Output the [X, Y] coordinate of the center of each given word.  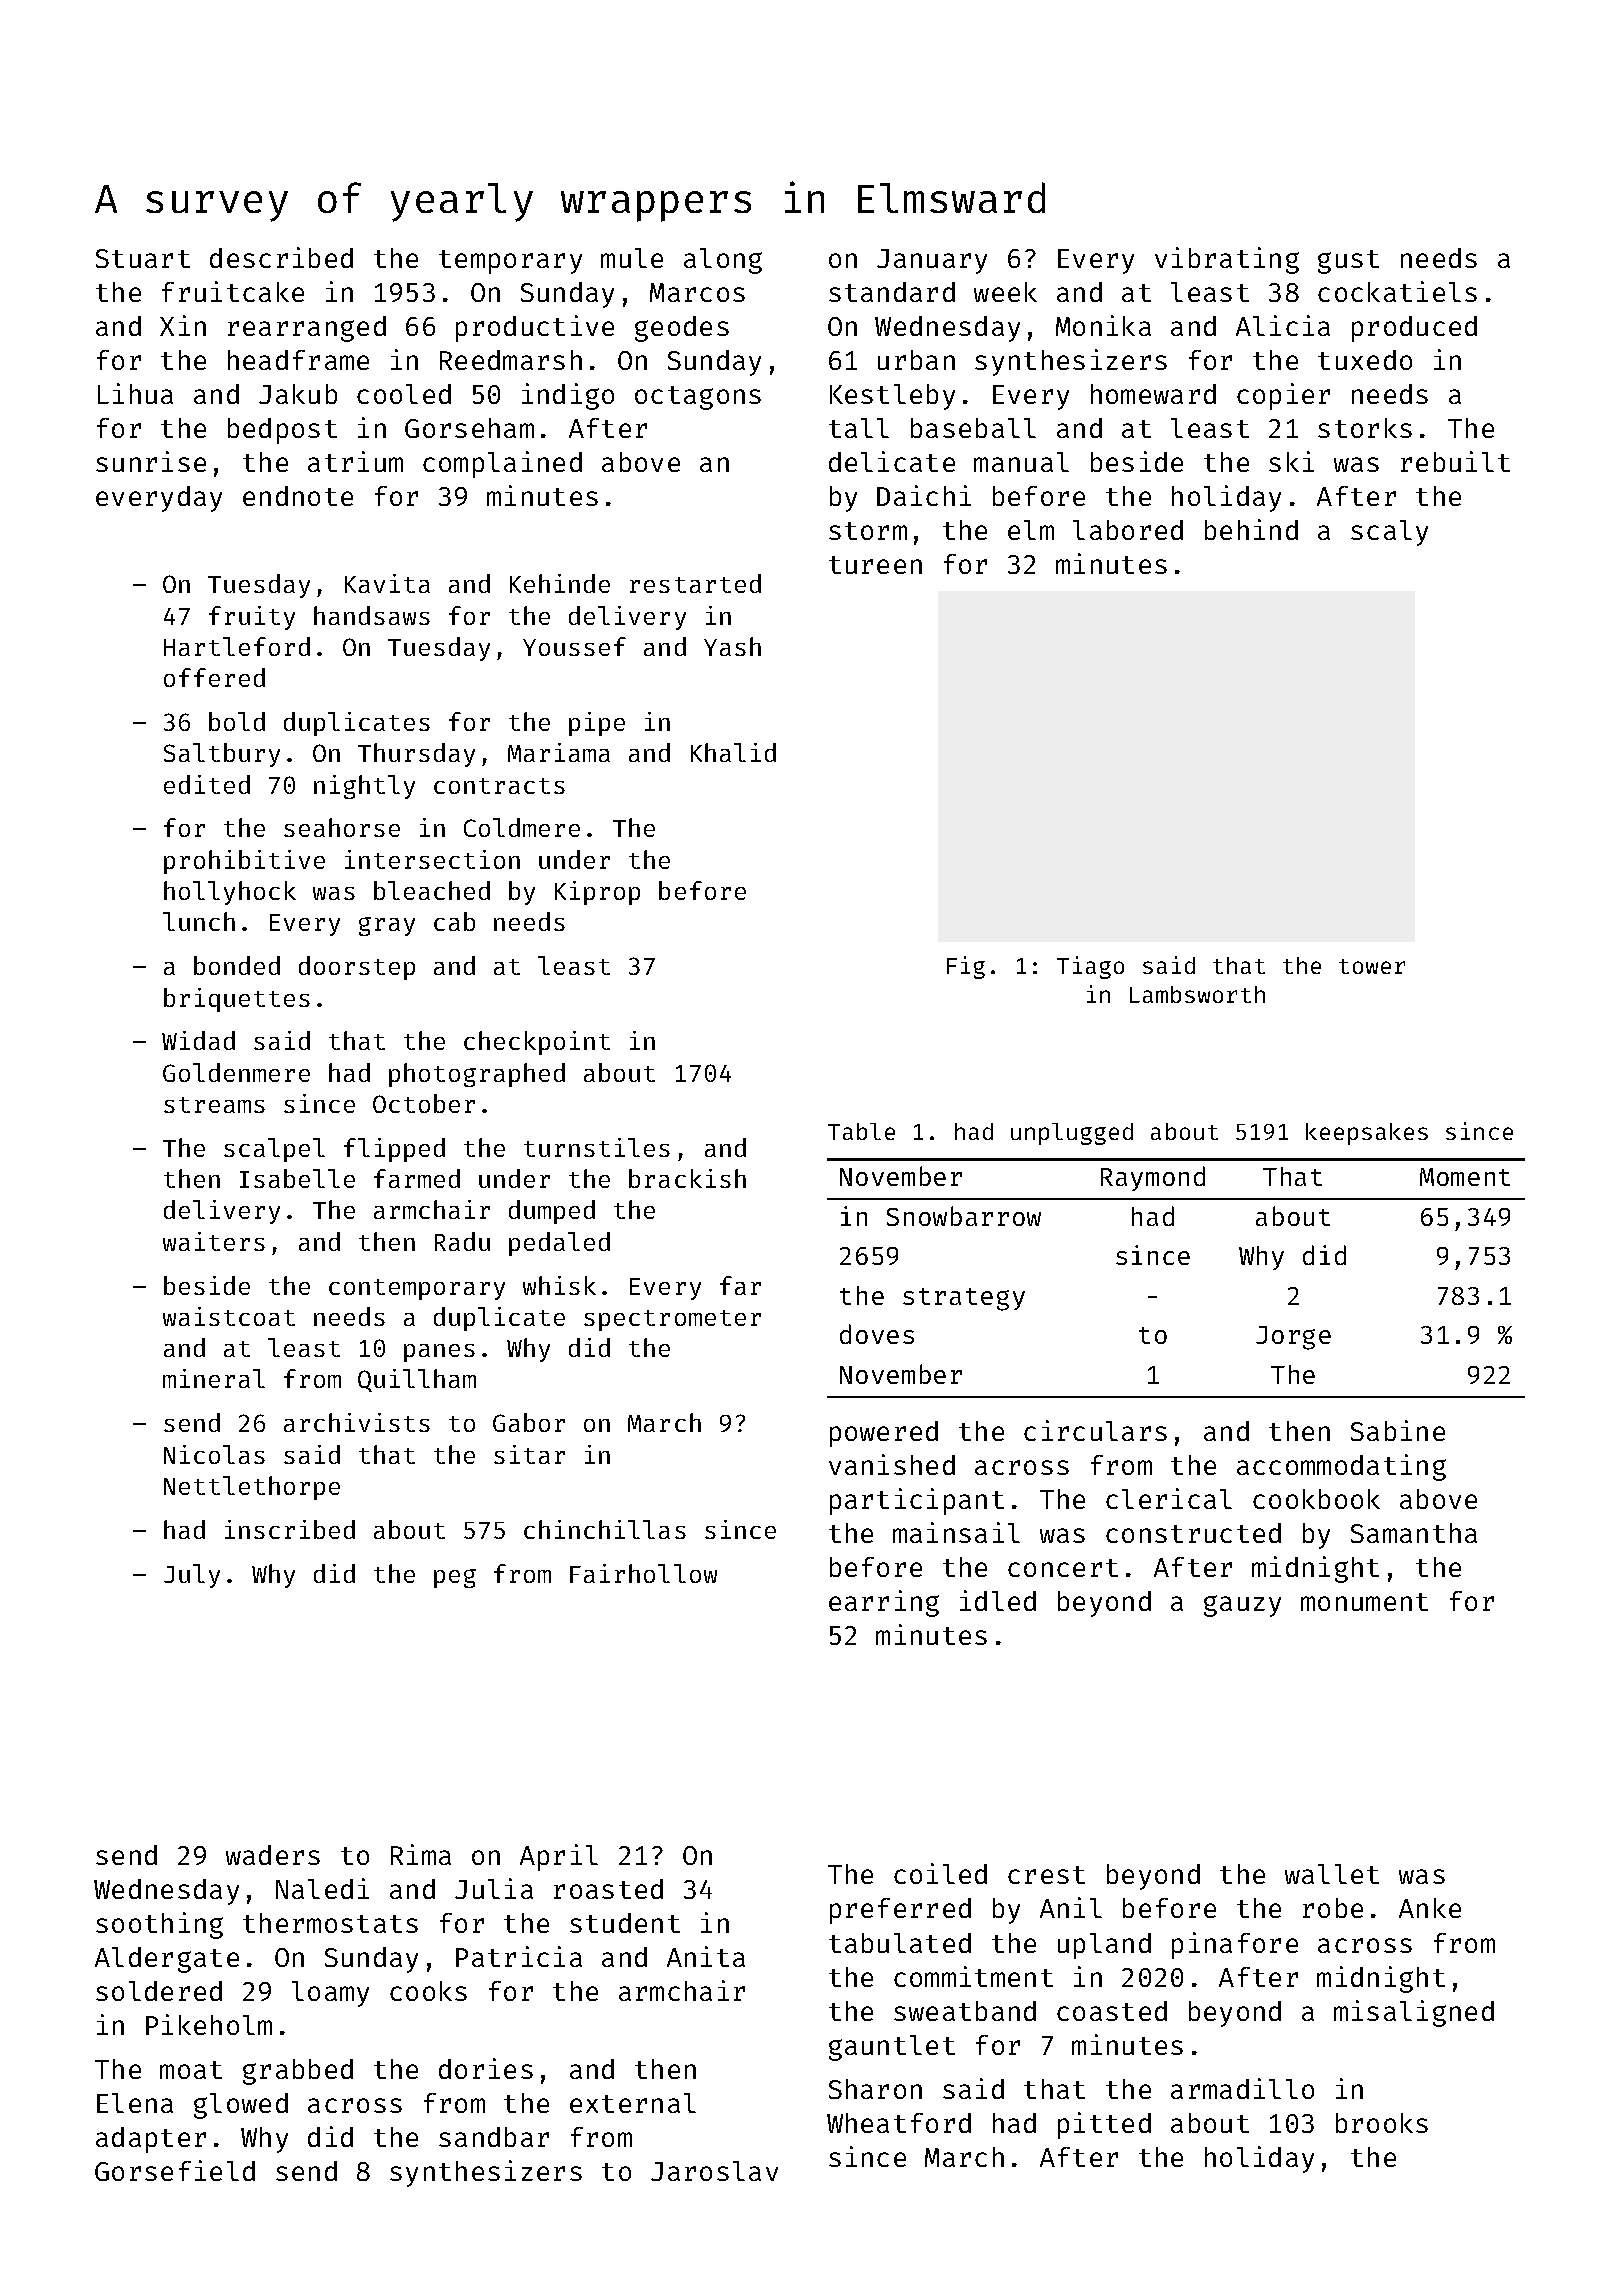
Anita [706, 1956]
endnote [298, 496]
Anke [1430, 1908]
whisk [559, 1285]
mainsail [956, 1532]
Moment [1465, 1177]
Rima [421, 1854]
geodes [682, 329]
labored [1128, 530]
